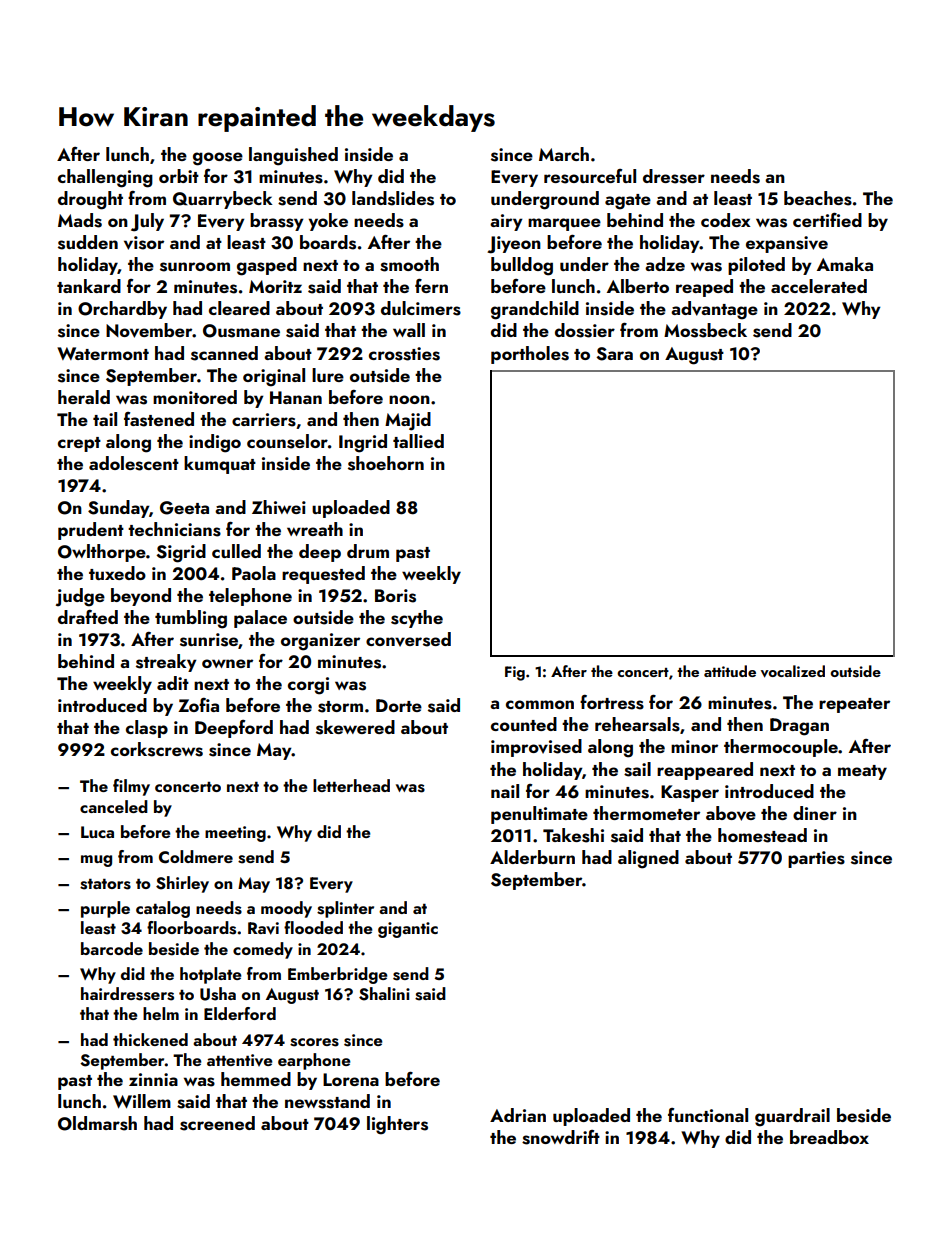 The height and width of the screenshot is (1233, 952). I want to click on Zofia, so click(198, 705).
